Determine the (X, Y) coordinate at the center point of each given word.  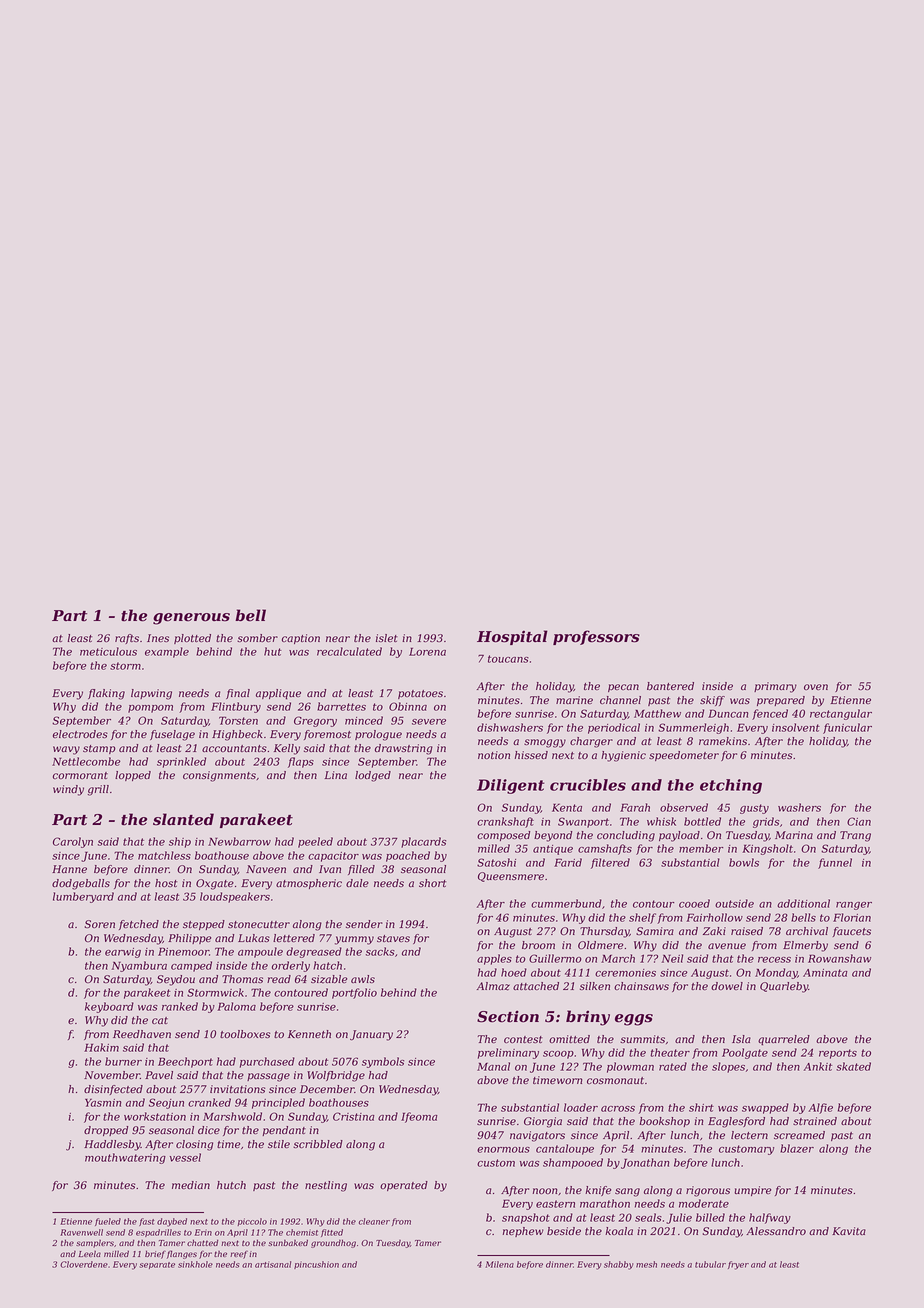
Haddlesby (112, 1145)
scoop (558, 1055)
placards (423, 842)
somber (257, 638)
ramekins (723, 741)
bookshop (665, 1122)
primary (775, 687)
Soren (100, 924)
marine (574, 700)
